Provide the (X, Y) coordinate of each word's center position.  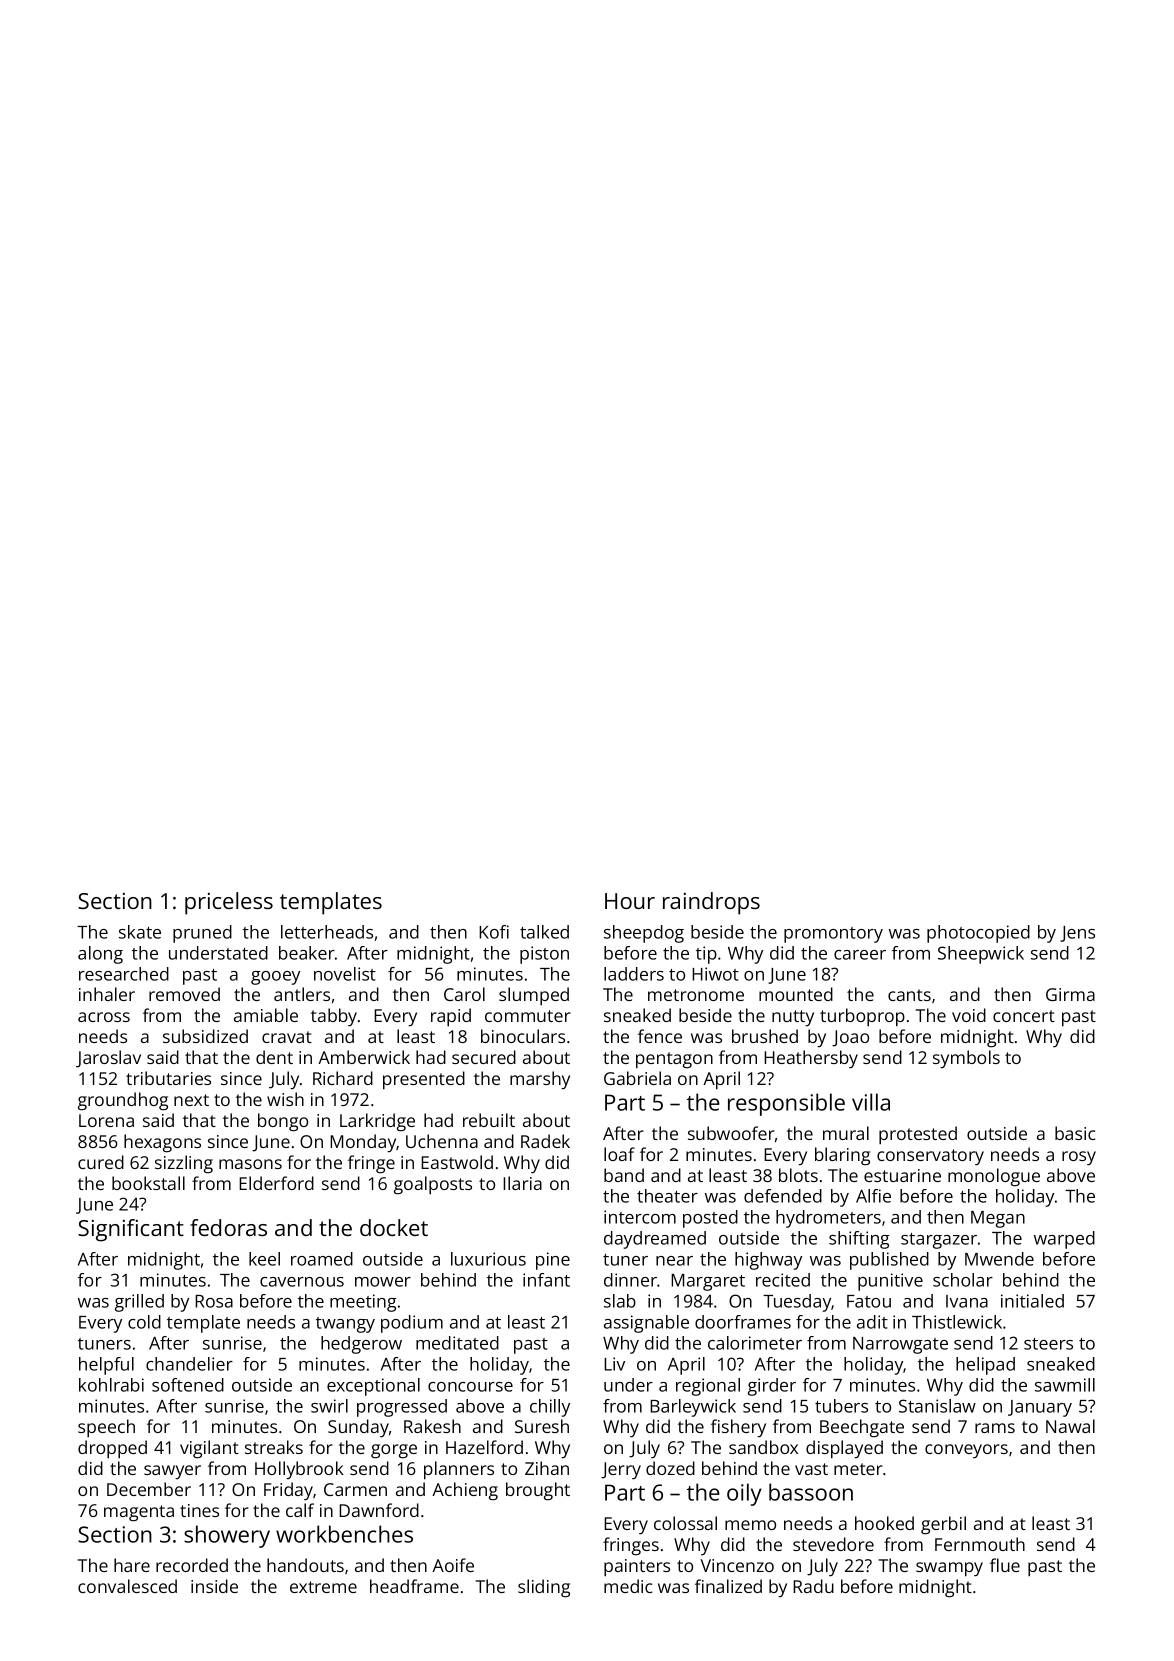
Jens (1077, 934)
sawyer (172, 1472)
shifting (859, 1240)
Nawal (1070, 1426)
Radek (545, 1141)
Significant (131, 1230)
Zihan (547, 1468)
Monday (363, 1143)
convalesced (127, 1586)
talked (544, 932)
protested (918, 1135)
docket (394, 1227)
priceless (229, 903)
